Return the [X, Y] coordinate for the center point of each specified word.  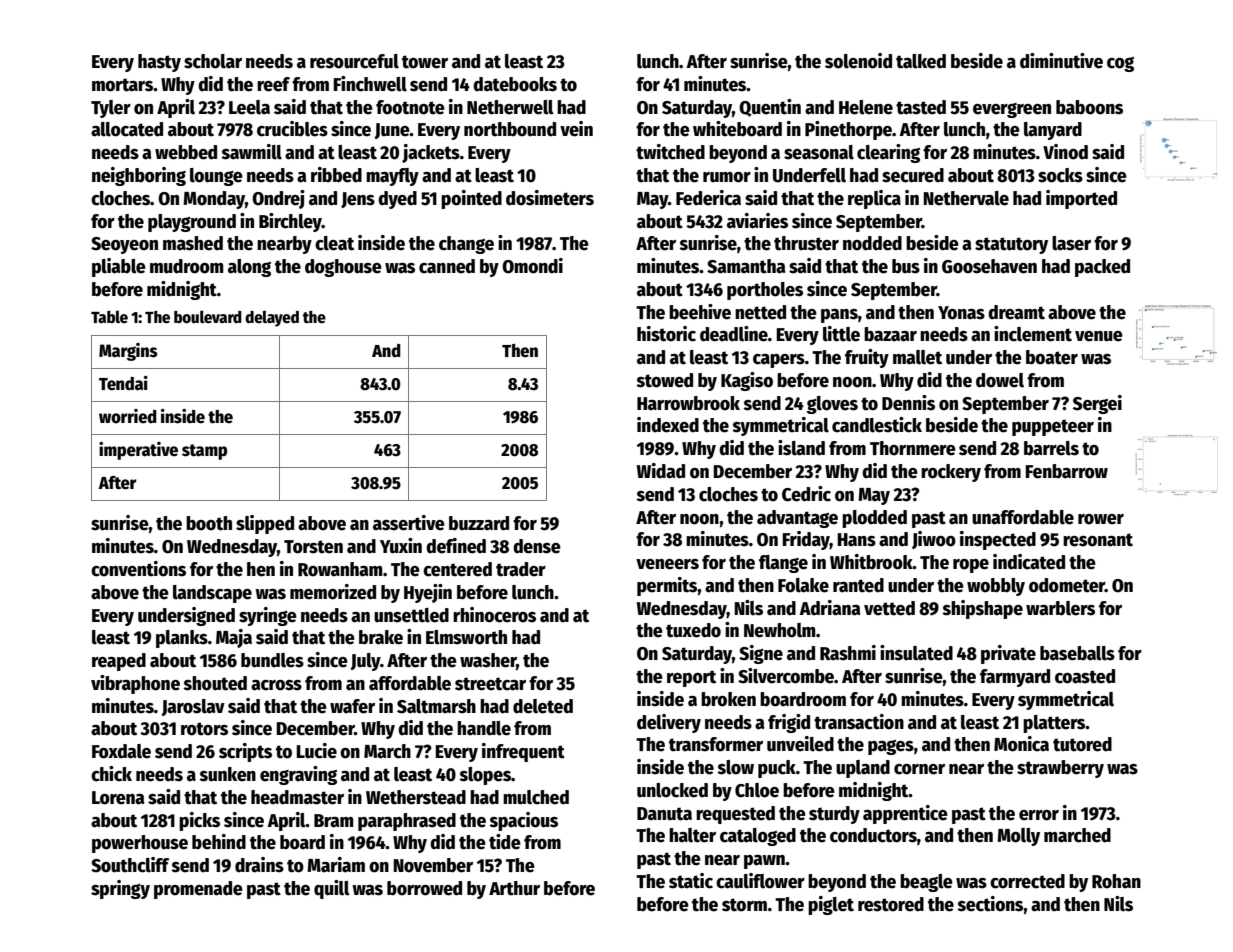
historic [666, 334]
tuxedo [693, 630]
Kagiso [747, 381]
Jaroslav [193, 707]
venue [1099, 336]
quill [332, 889]
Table [109, 316]
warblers [1060, 608]
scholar [213, 61]
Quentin [770, 108]
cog [1120, 64]
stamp [204, 452]
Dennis [908, 403]
